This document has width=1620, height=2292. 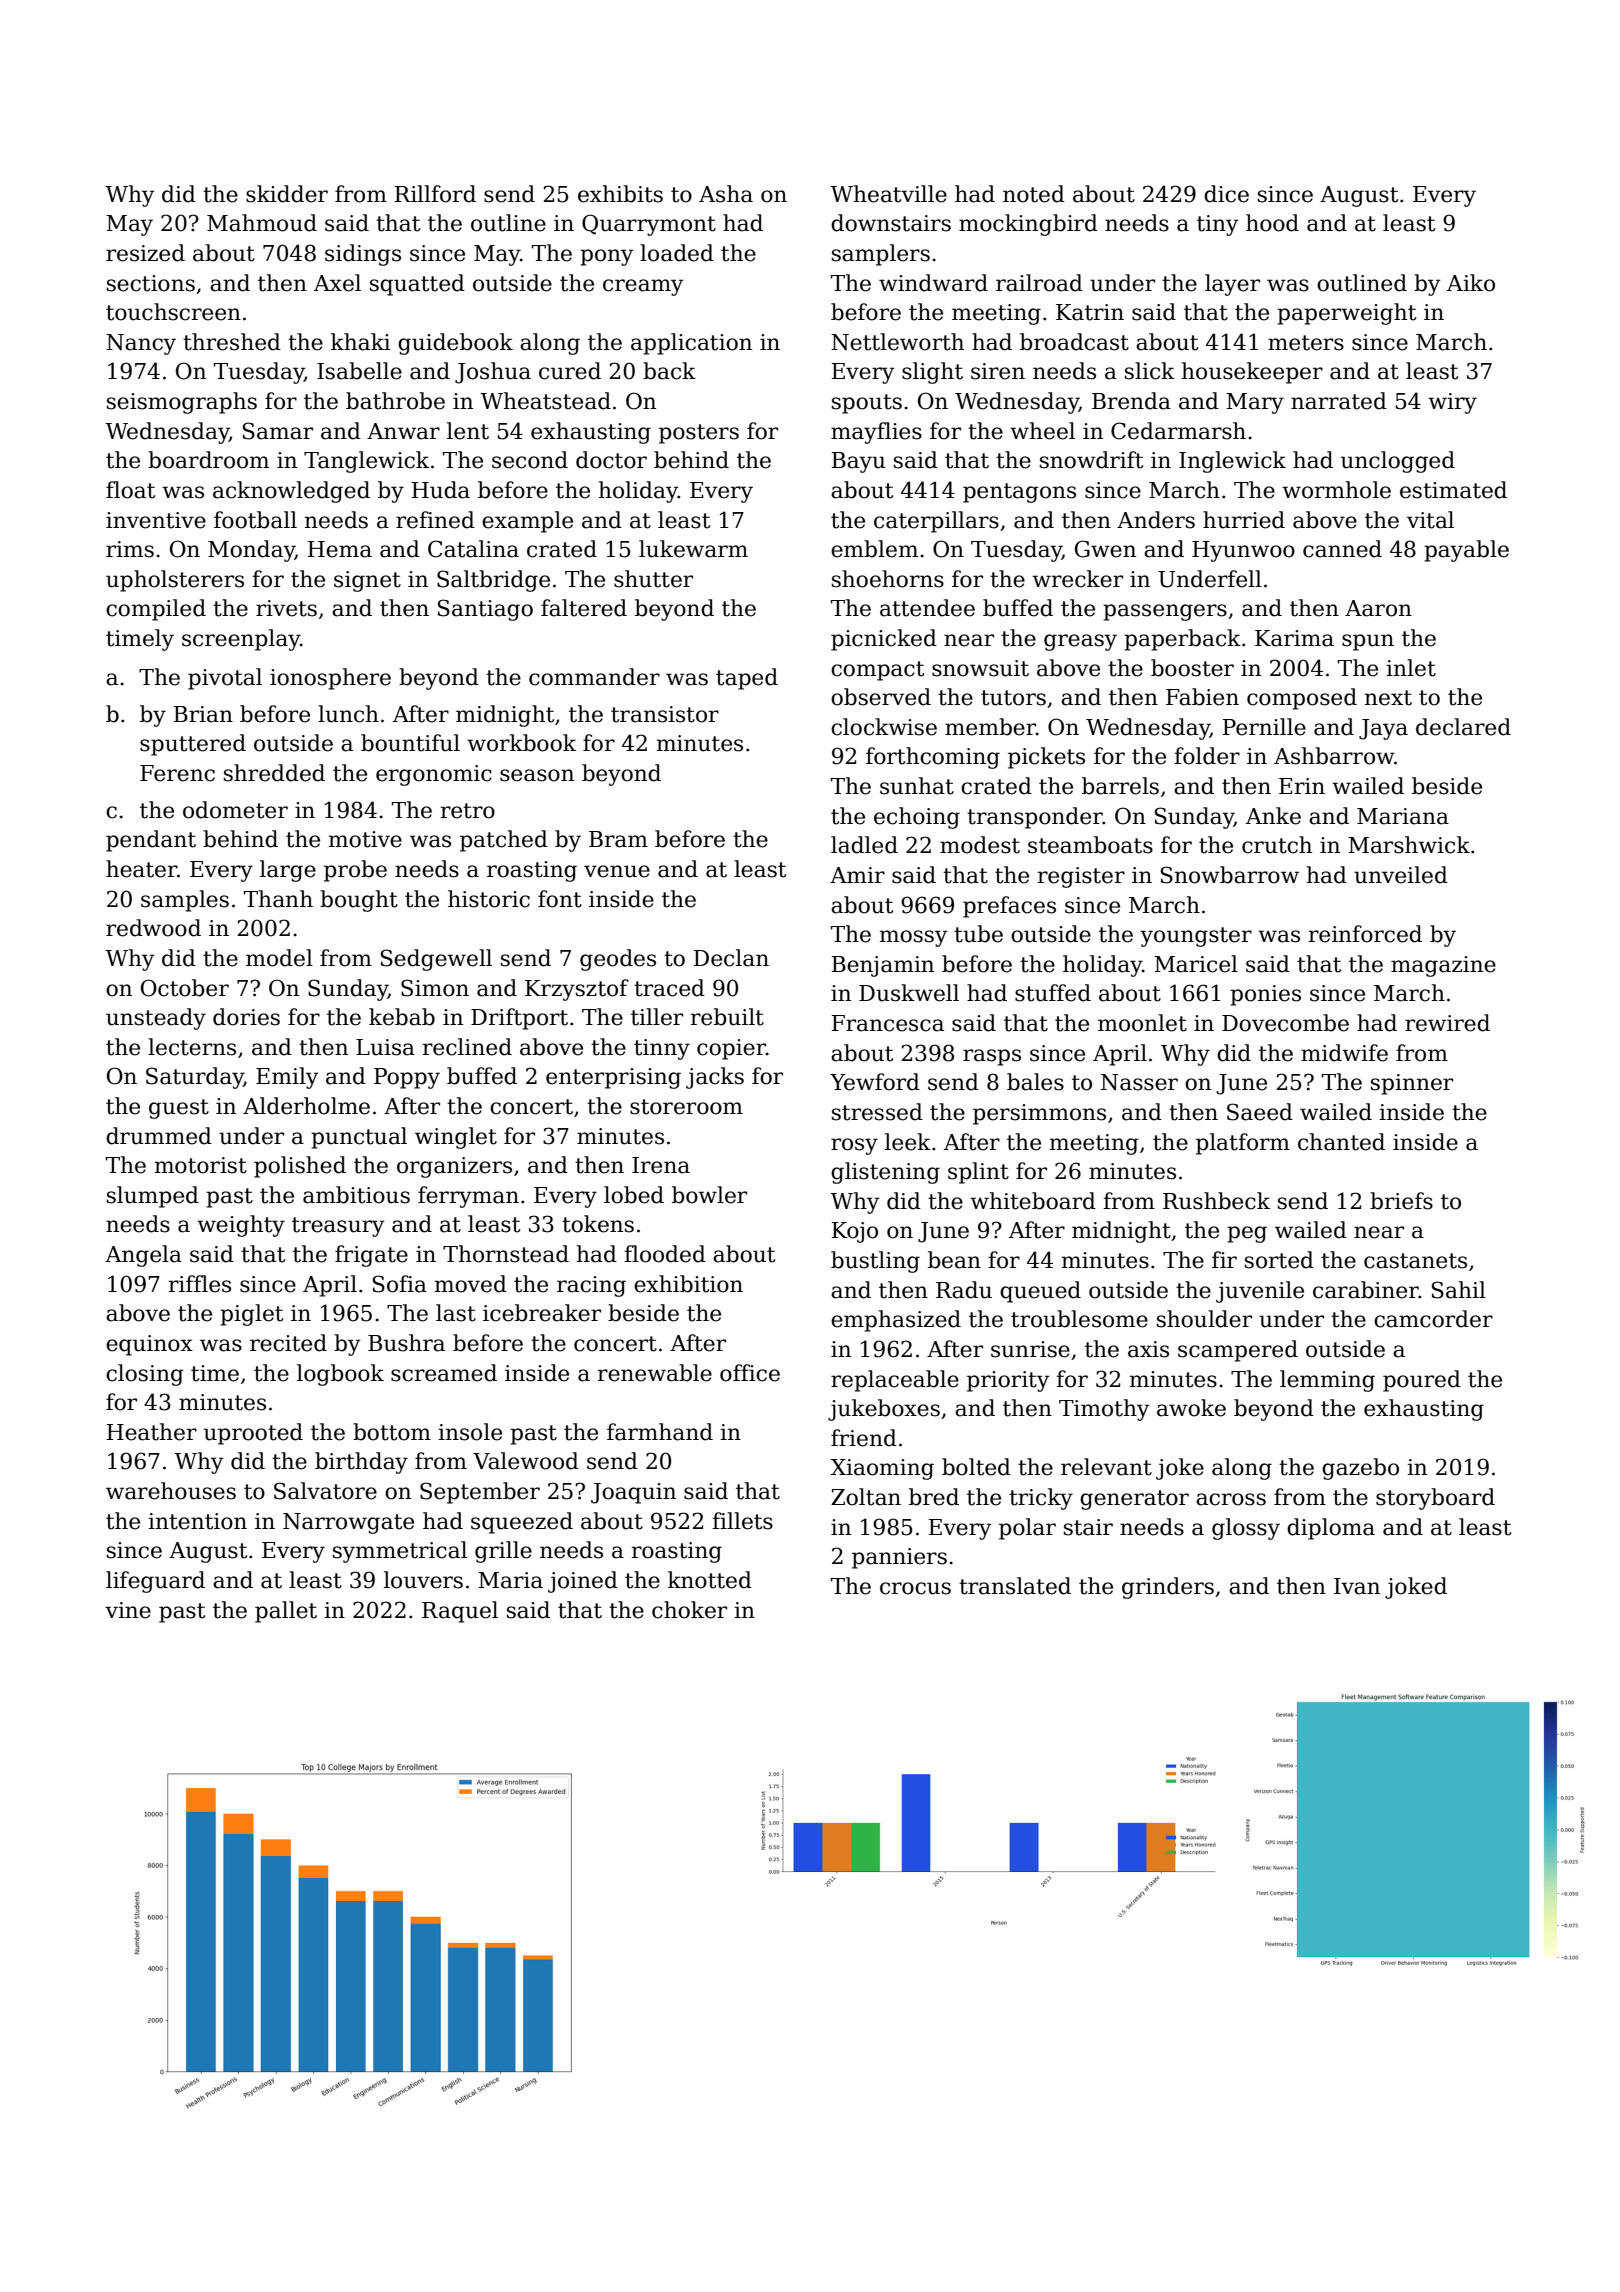 What do you see at coordinates (1120, 786) in the document?
I see `barrels` at bounding box center [1120, 786].
